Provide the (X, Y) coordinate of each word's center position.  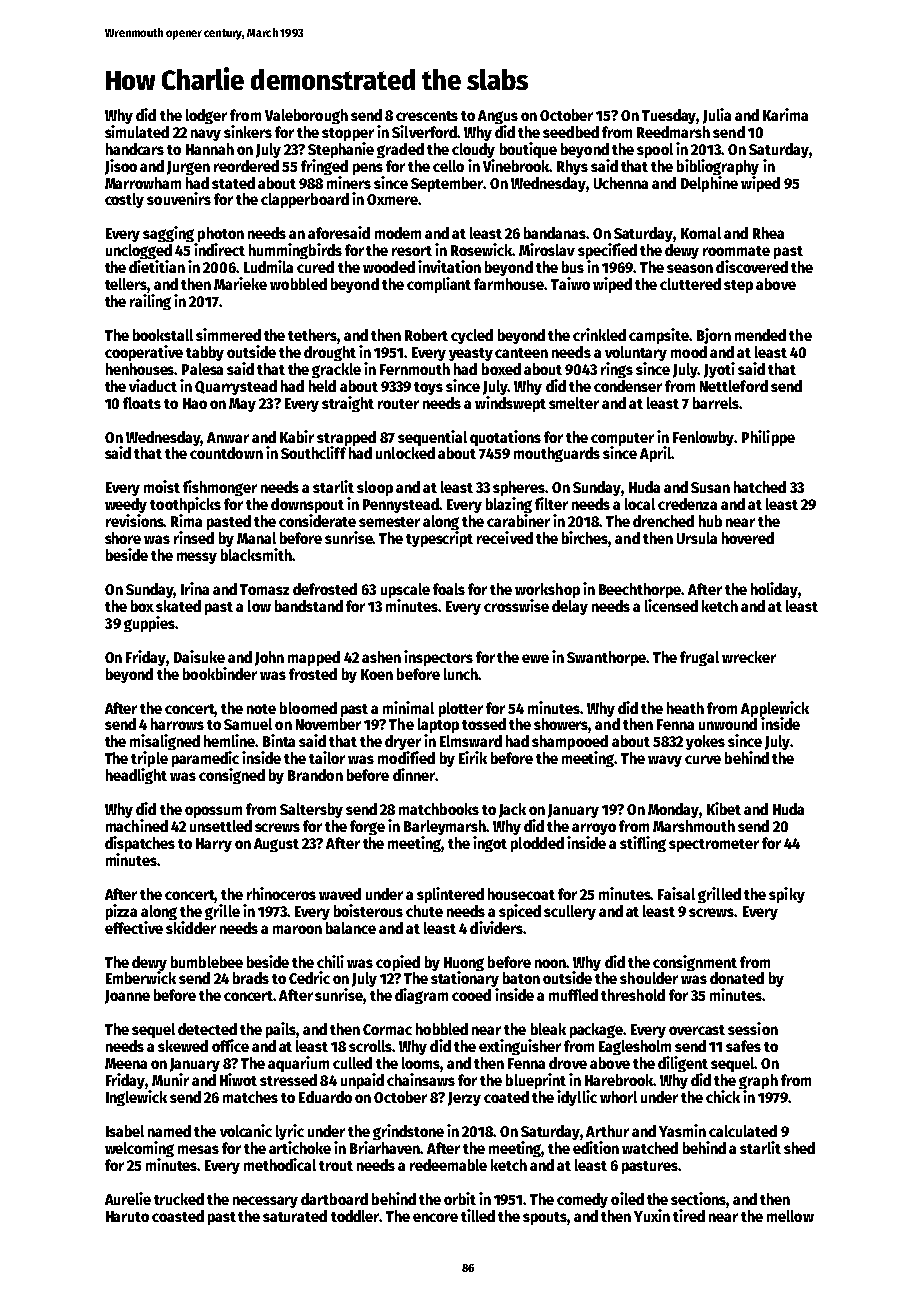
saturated (295, 1216)
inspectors (438, 658)
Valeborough (306, 116)
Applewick (775, 709)
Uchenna (621, 183)
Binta (279, 740)
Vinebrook (517, 165)
